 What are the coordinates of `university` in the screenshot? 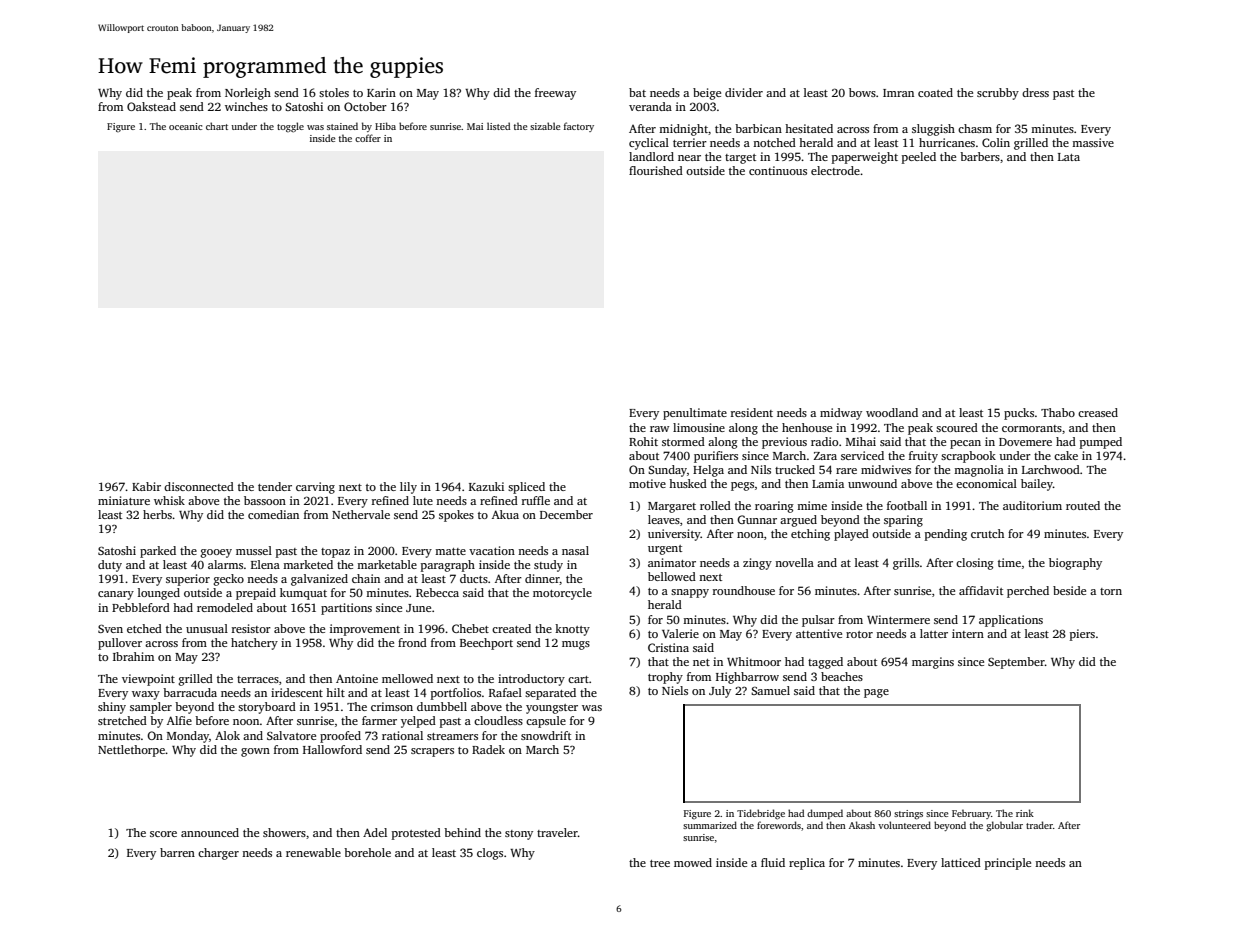 It's located at (674, 535).
